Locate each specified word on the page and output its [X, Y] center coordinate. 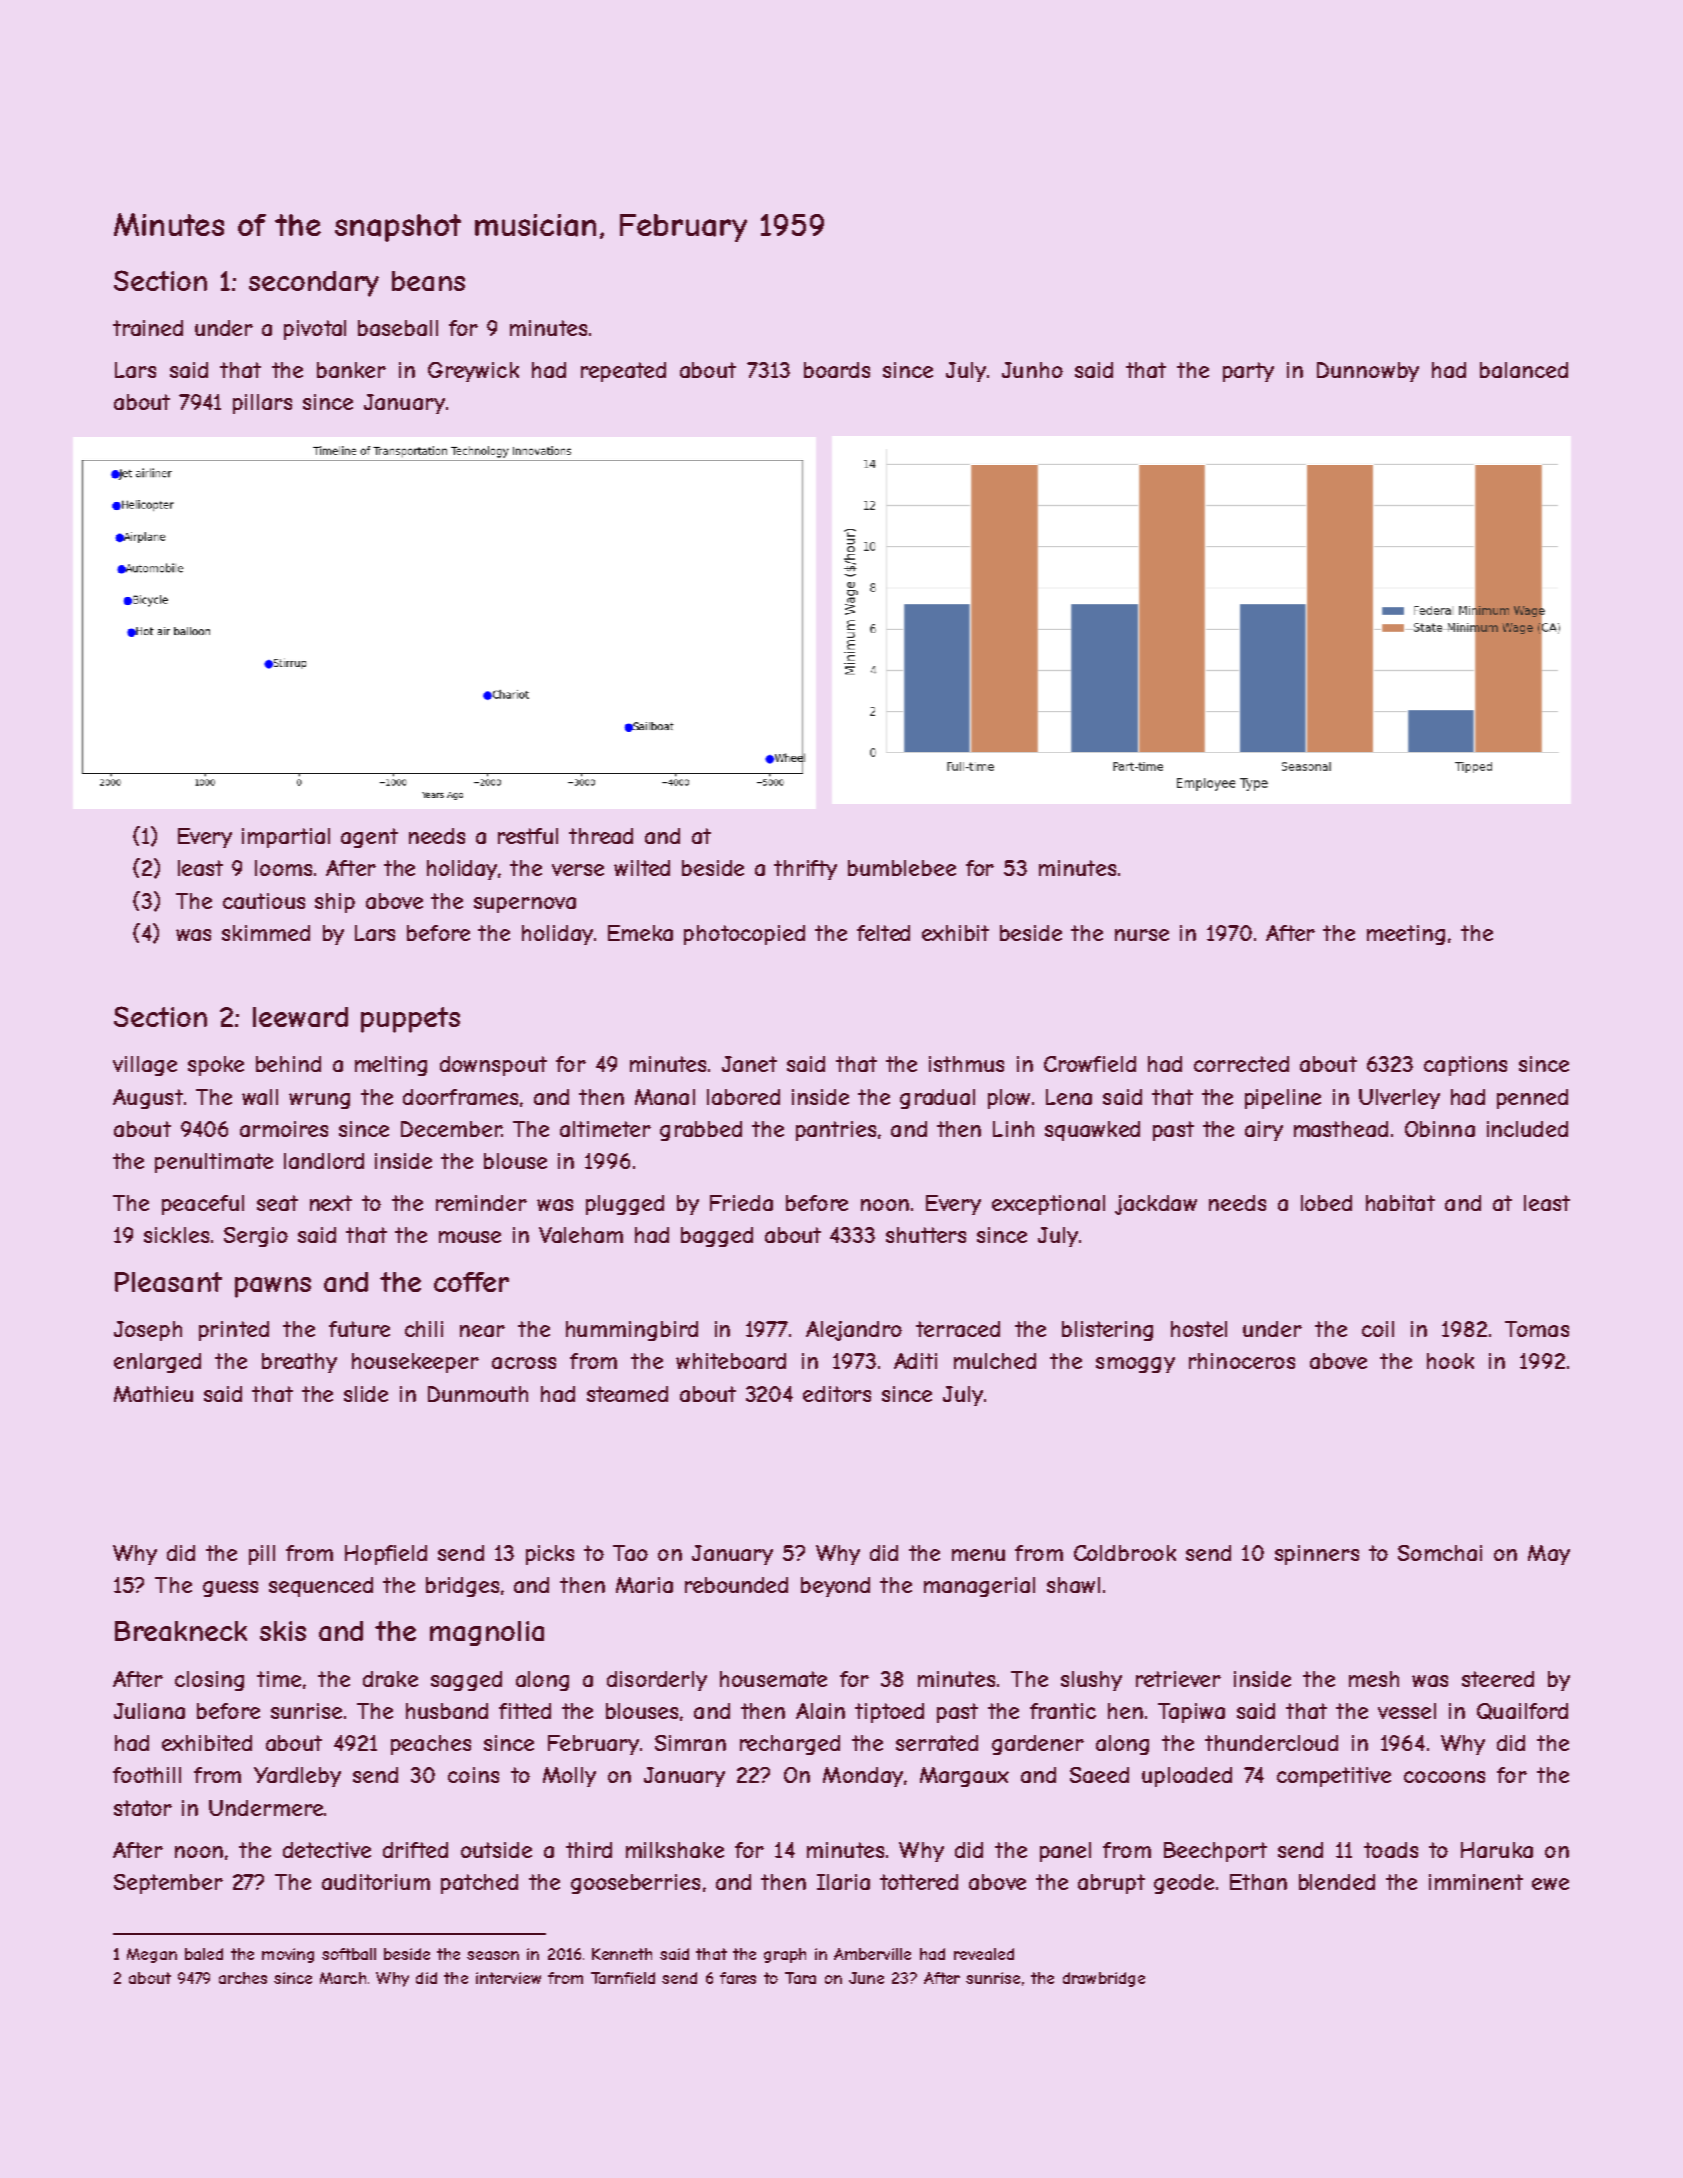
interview [508, 1978]
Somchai [1440, 1553]
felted [883, 933]
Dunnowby [1368, 372]
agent [369, 838]
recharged [790, 1745]
